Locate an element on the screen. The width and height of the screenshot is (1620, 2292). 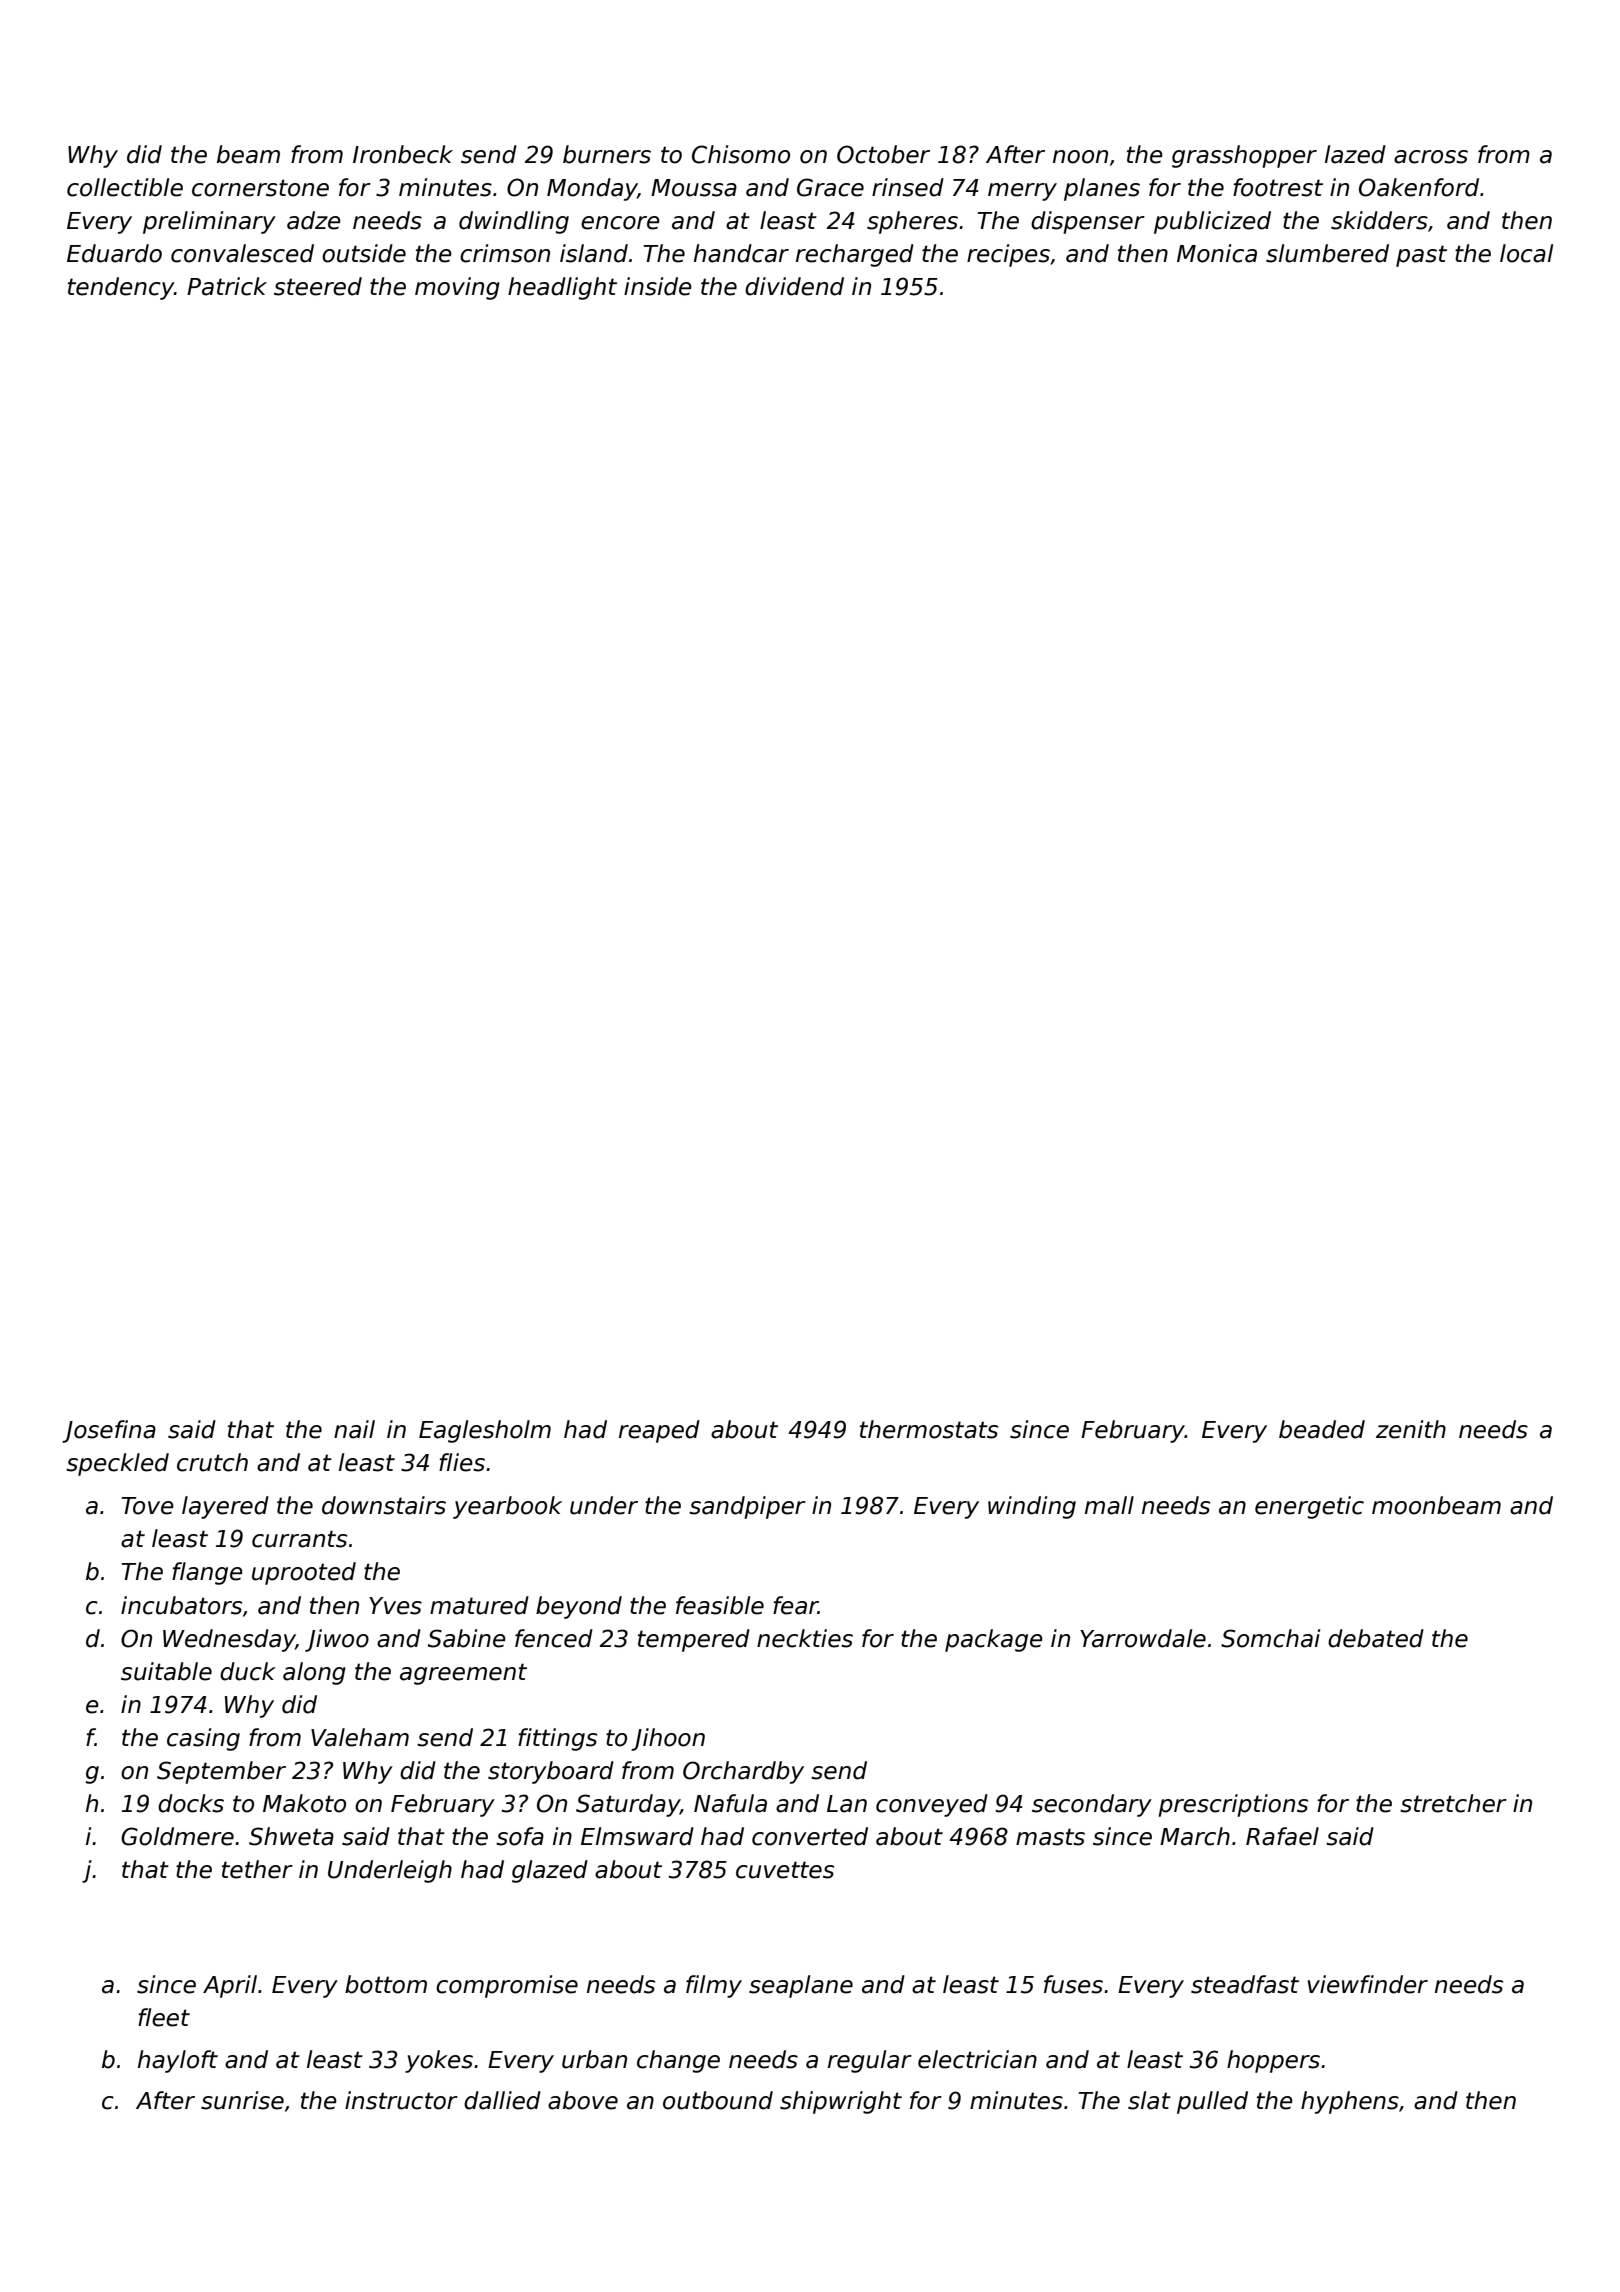
Patrick is located at coordinates (227, 286).
